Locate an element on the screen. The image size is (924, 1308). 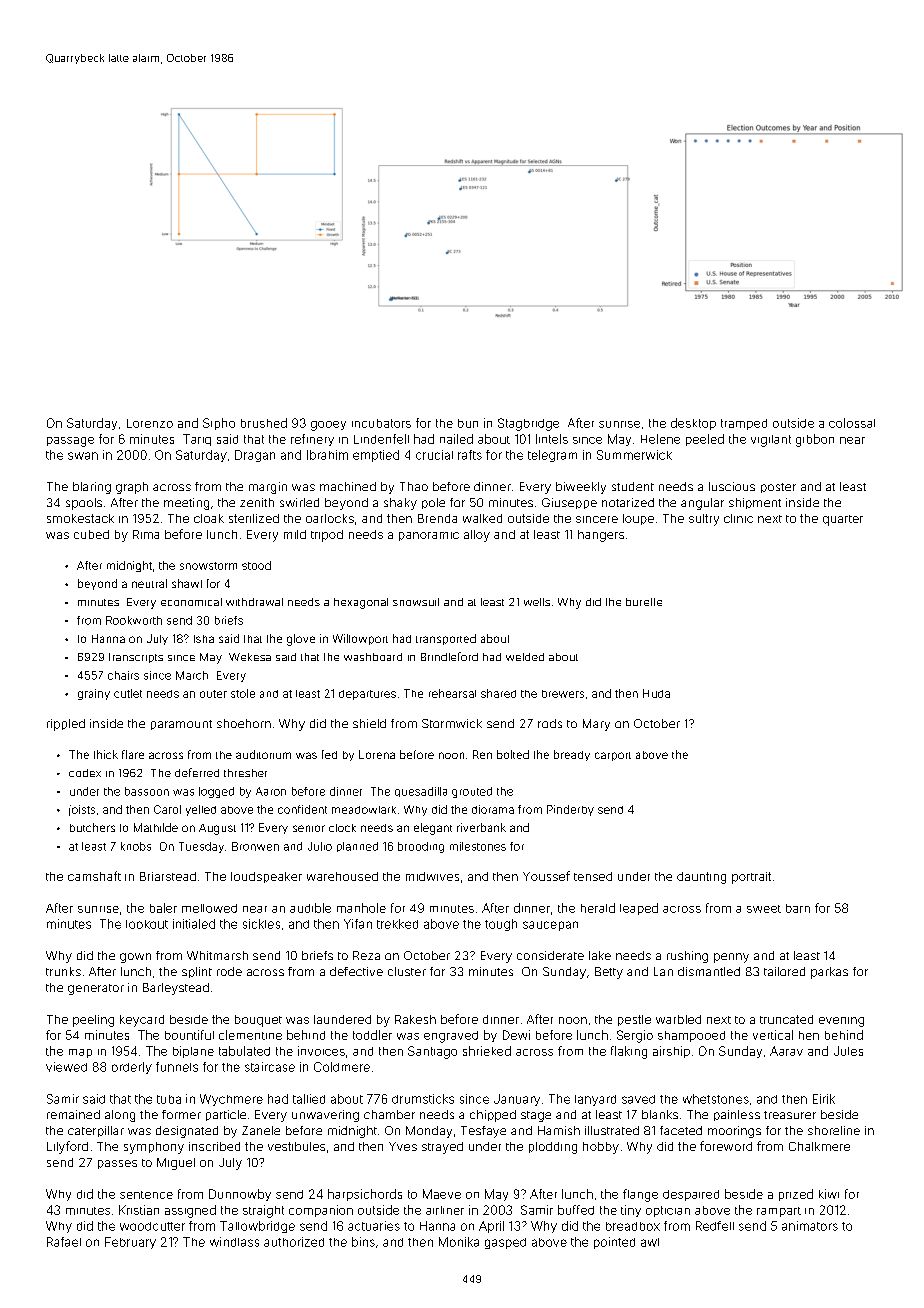
colossal is located at coordinates (852, 423).
